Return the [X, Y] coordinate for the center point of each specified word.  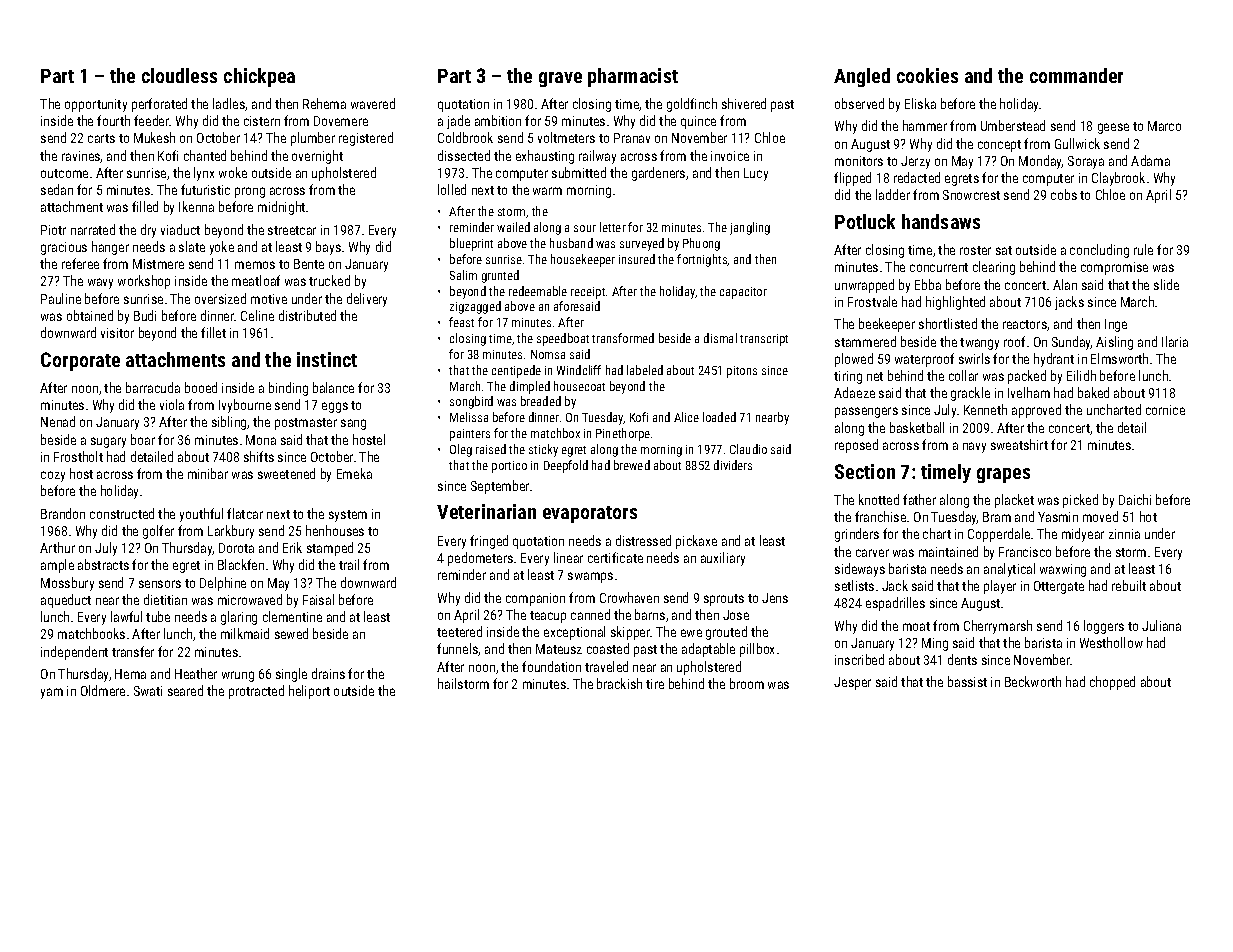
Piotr [53, 230]
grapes [1003, 475]
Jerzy [915, 162]
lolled [452, 189]
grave [560, 79]
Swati [148, 691]
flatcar [245, 513]
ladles [229, 103]
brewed [632, 465]
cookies [927, 75]
